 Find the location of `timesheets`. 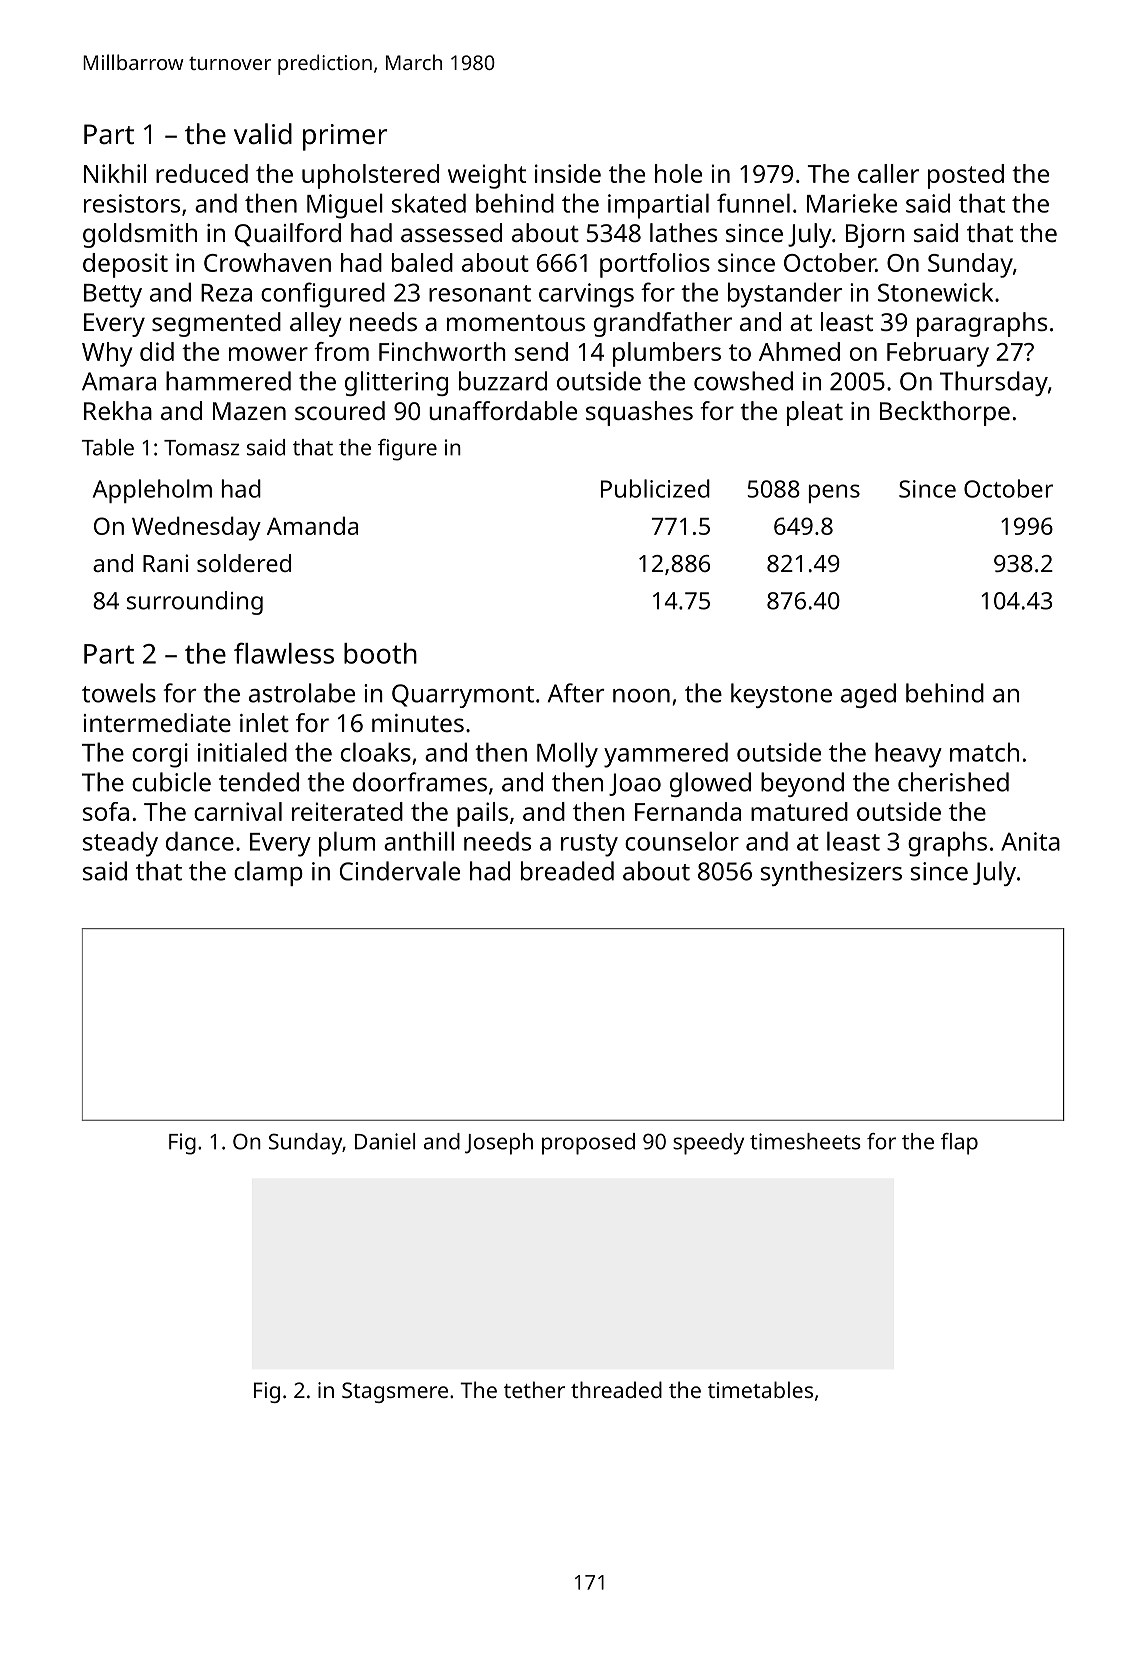

timesheets is located at coordinates (805, 1141).
